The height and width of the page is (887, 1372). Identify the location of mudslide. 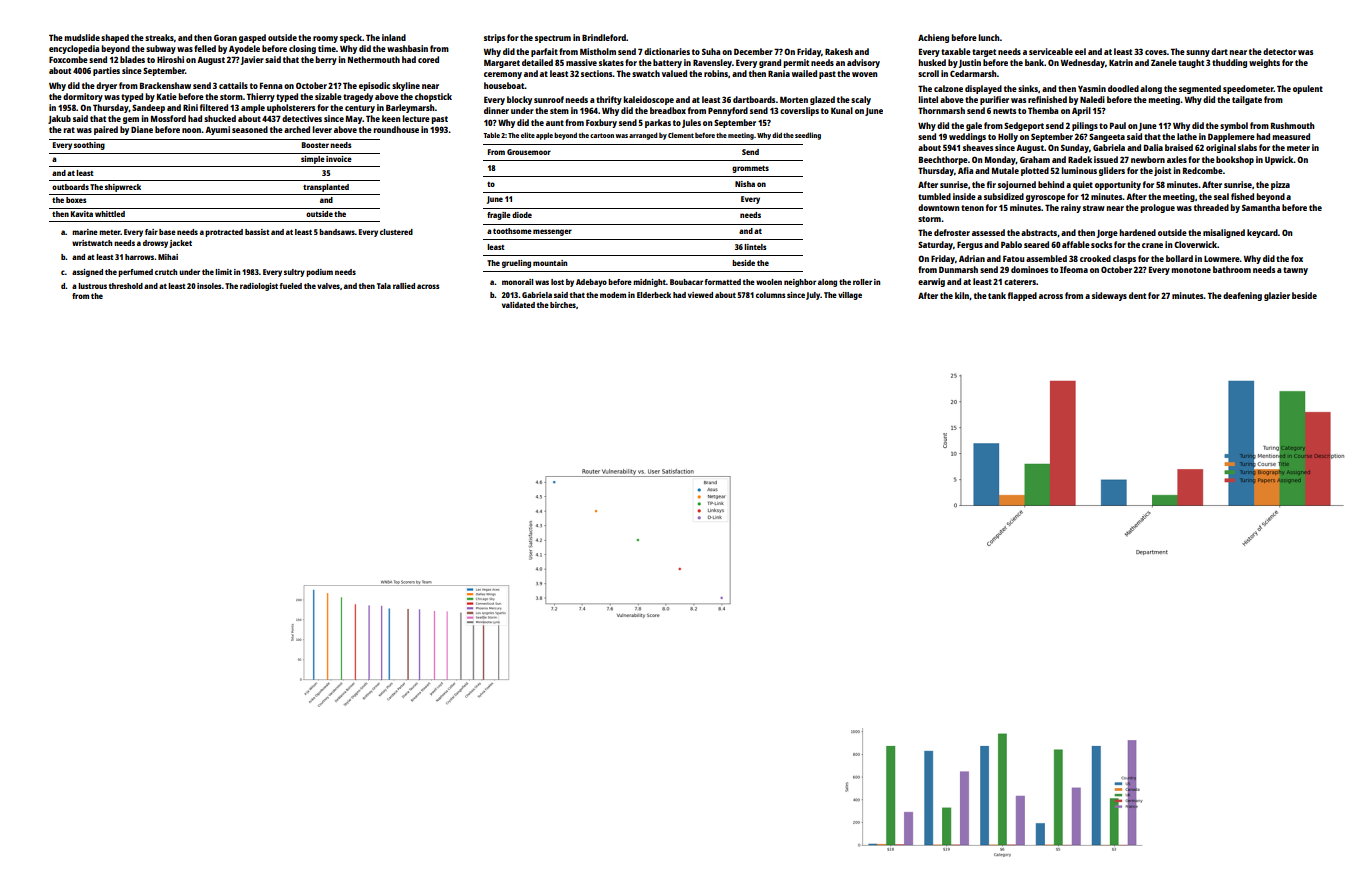
(82, 37).
